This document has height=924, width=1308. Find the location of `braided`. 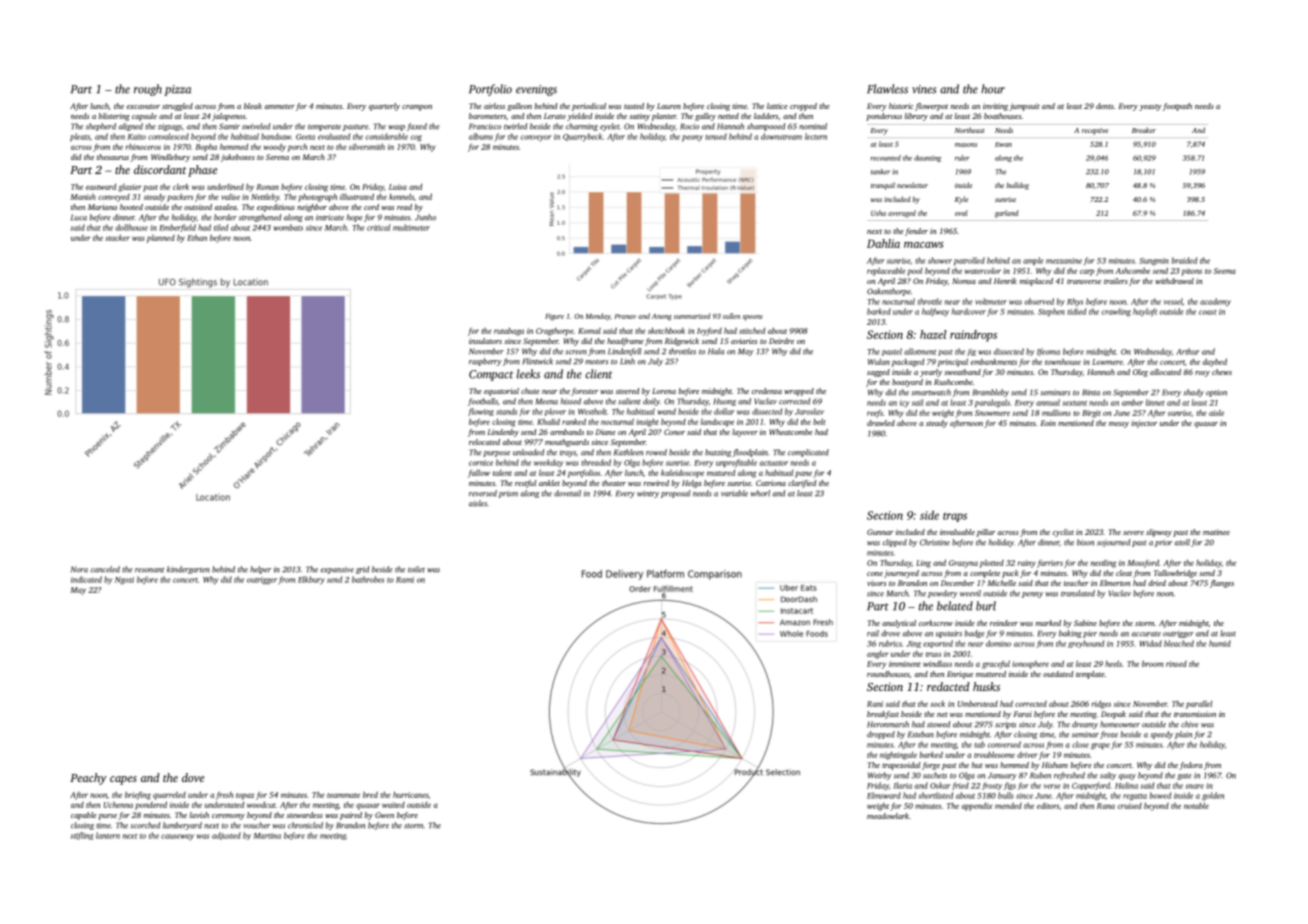

braided is located at coordinates (1184, 260).
